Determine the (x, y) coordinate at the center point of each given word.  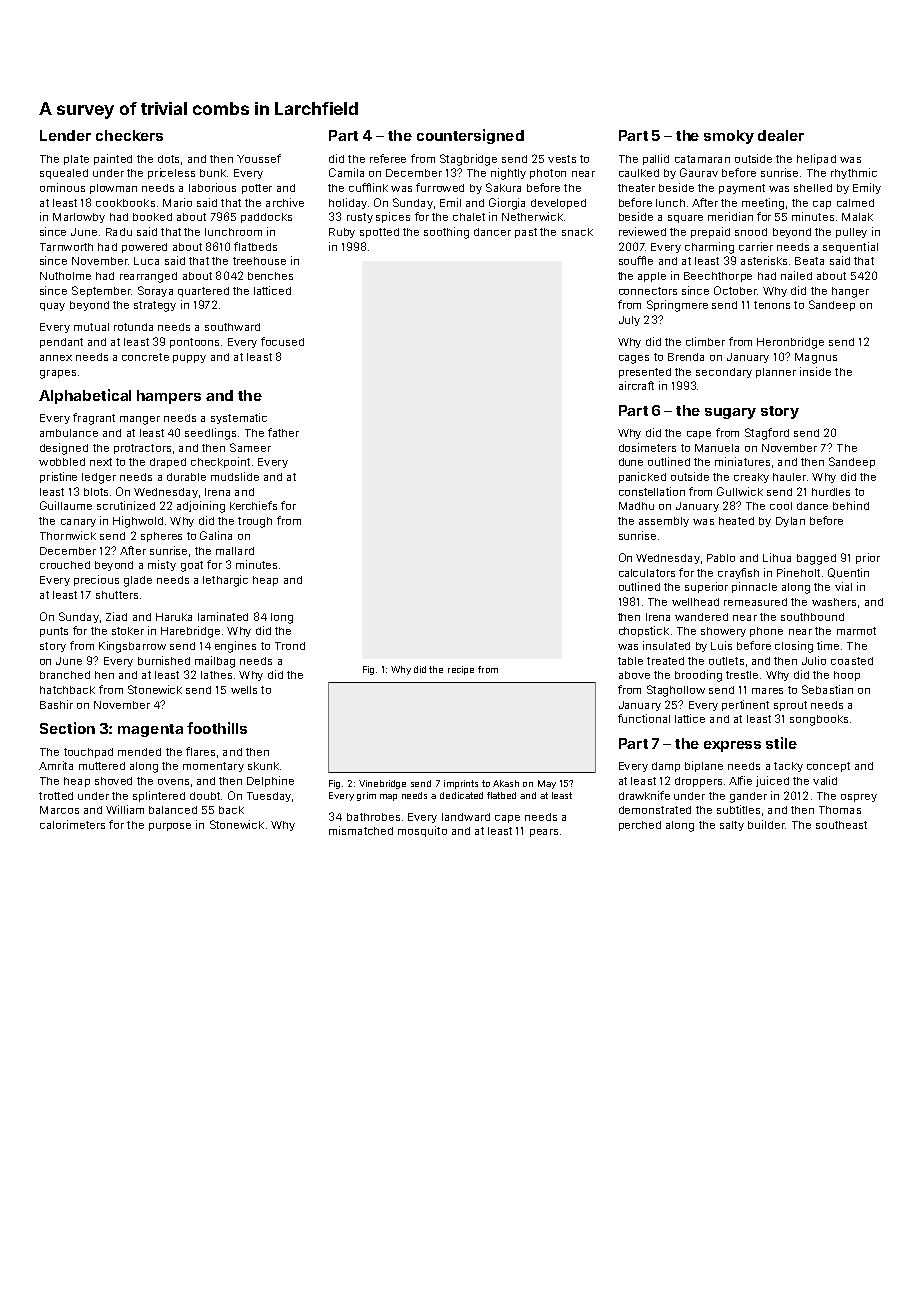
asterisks (764, 260)
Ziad (116, 616)
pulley (851, 233)
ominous (62, 187)
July (629, 321)
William (125, 809)
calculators (647, 573)
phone (766, 632)
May (547, 784)
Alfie (740, 780)
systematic (239, 418)
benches (270, 276)
